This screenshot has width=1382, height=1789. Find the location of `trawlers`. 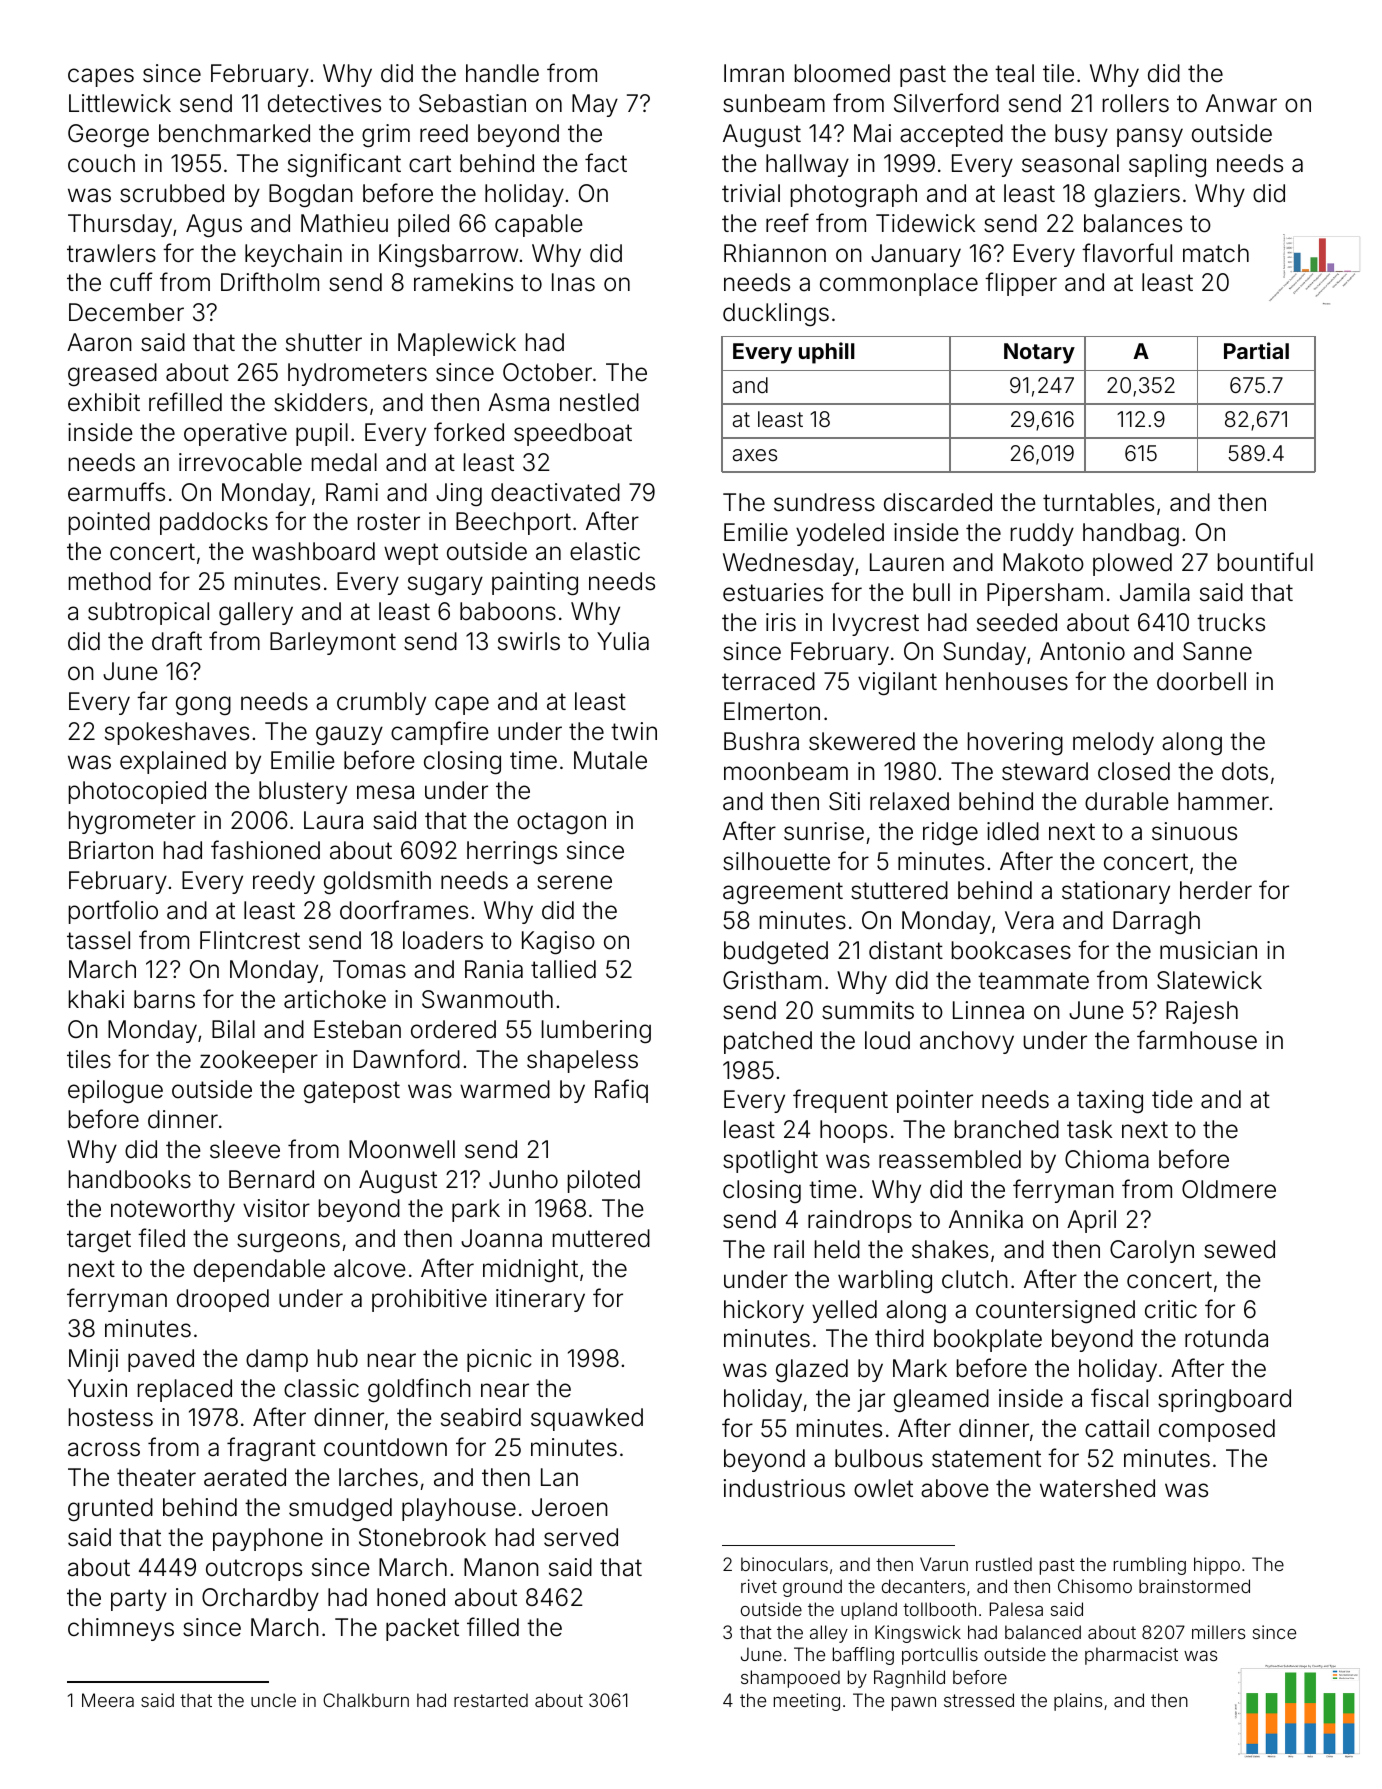

trawlers is located at coordinates (111, 253).
